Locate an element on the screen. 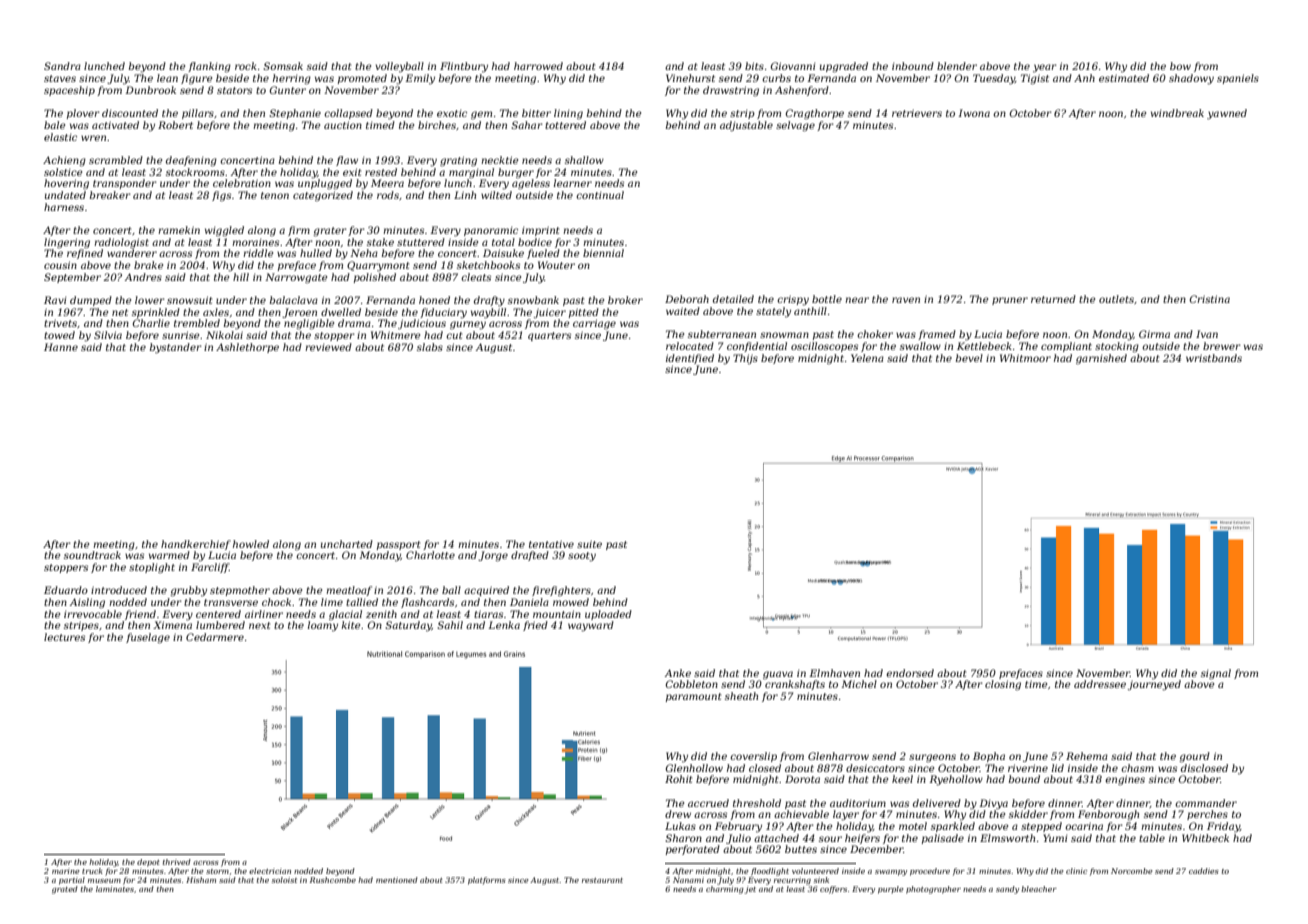 The image size is (1308, 924). Flintbury is located at coordinates (464, 67).
